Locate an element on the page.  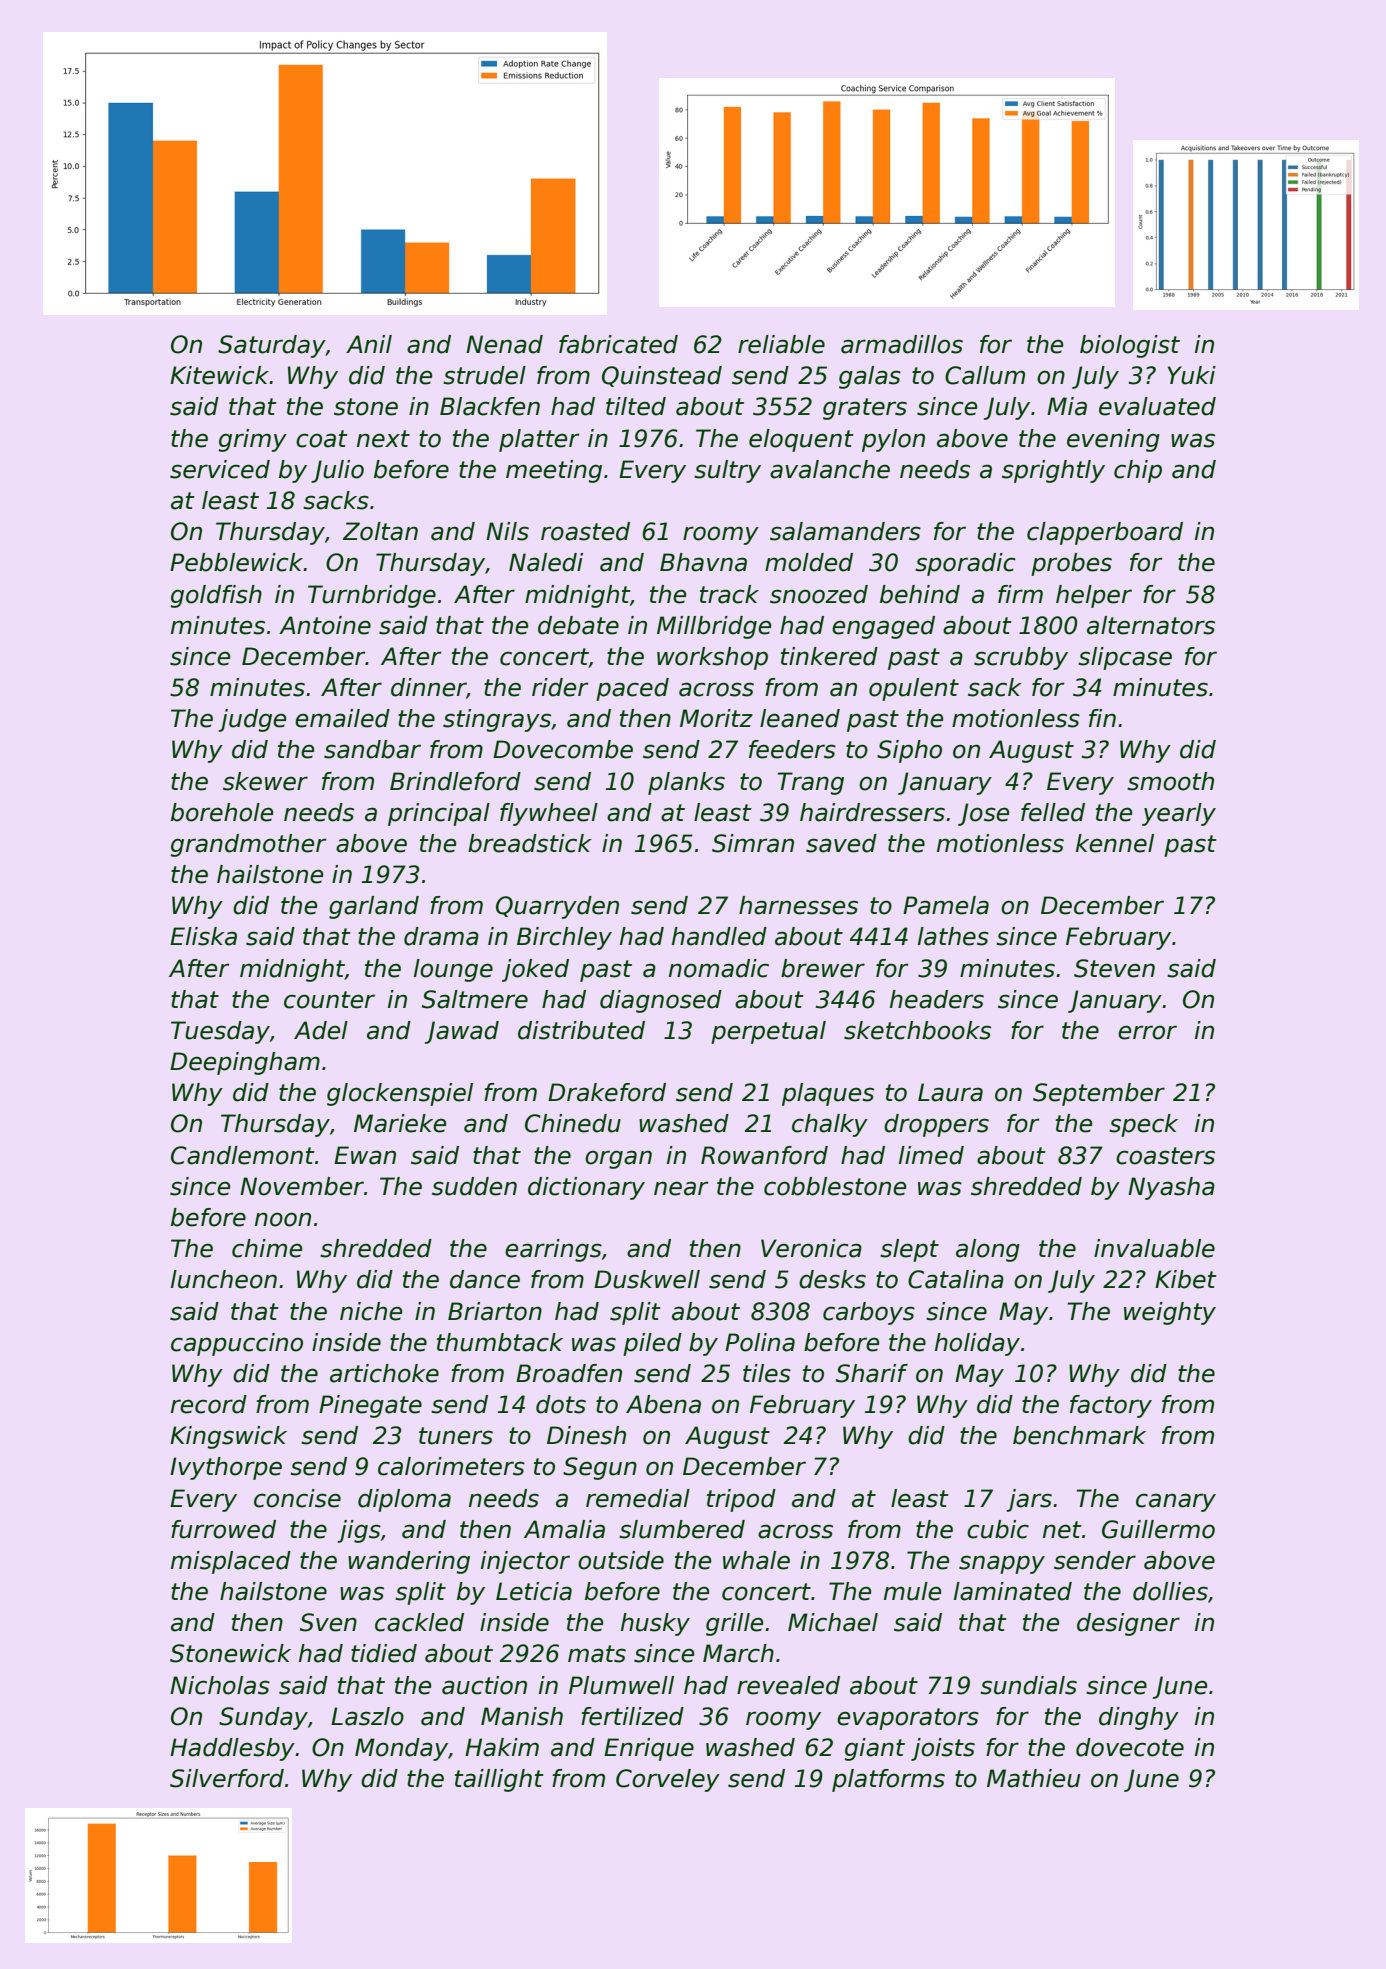
reliable is located at coordinates (781, 344).
